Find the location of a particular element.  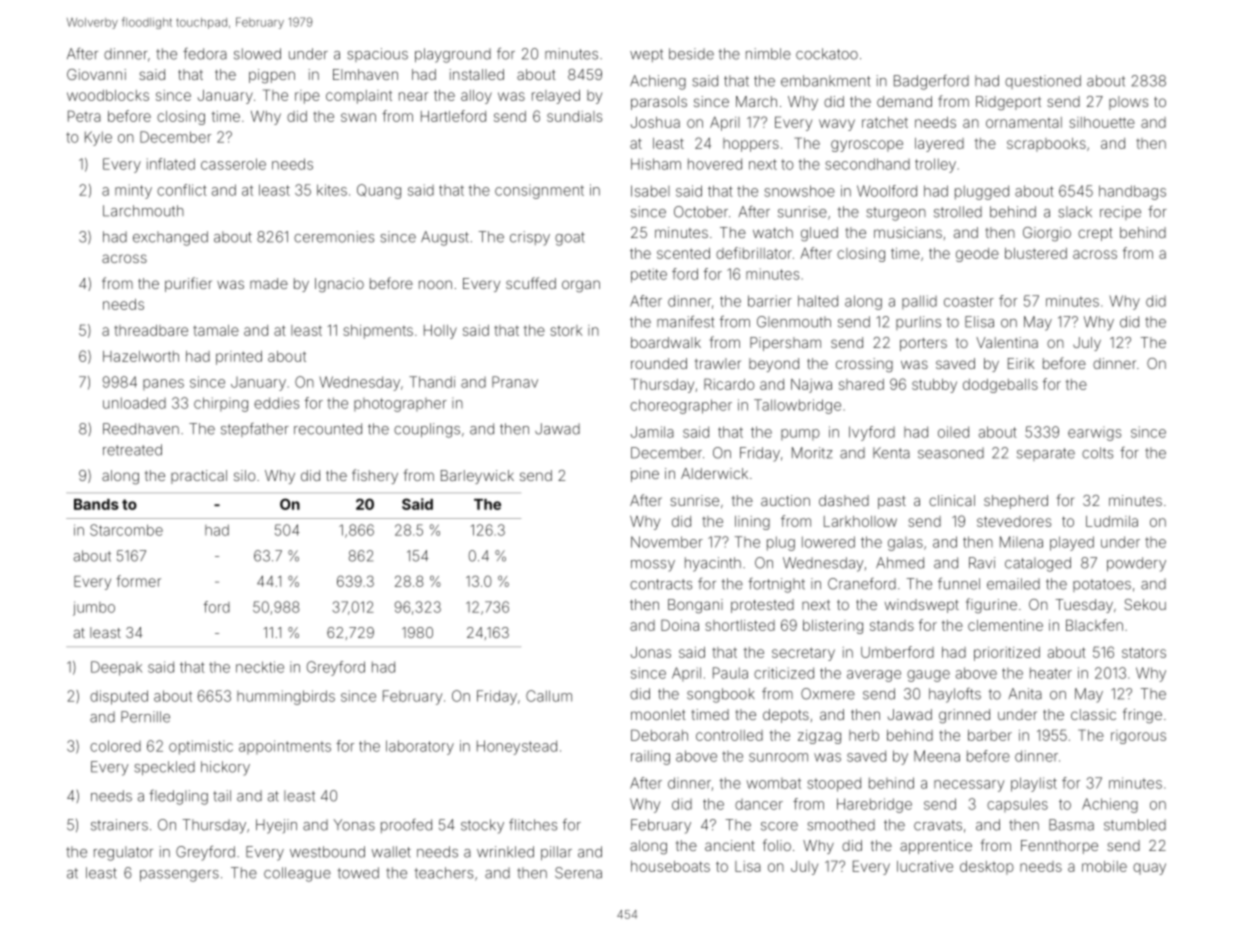

former is located at coordinates (138, 581).
